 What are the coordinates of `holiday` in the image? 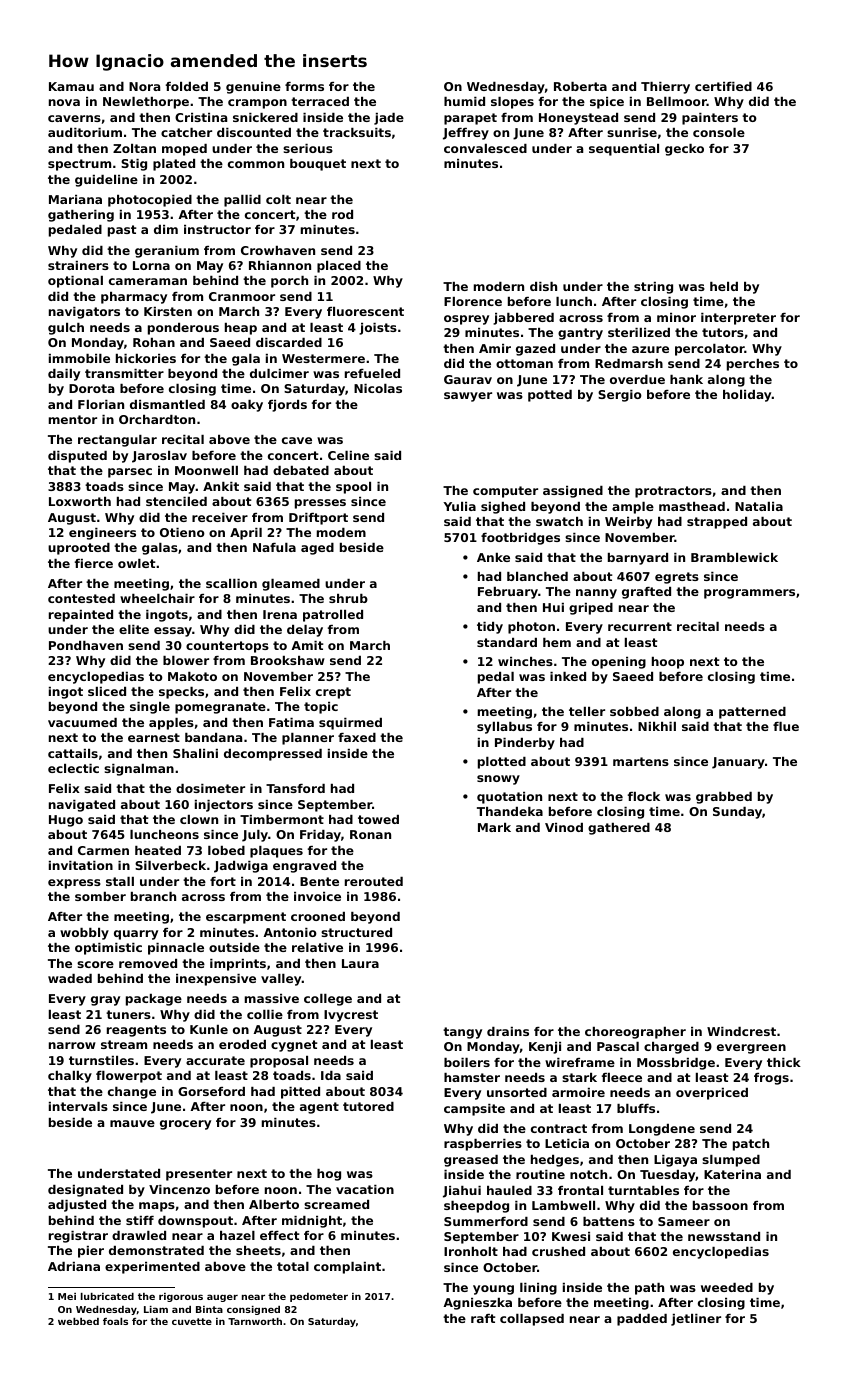 It's located at (747, 396).
